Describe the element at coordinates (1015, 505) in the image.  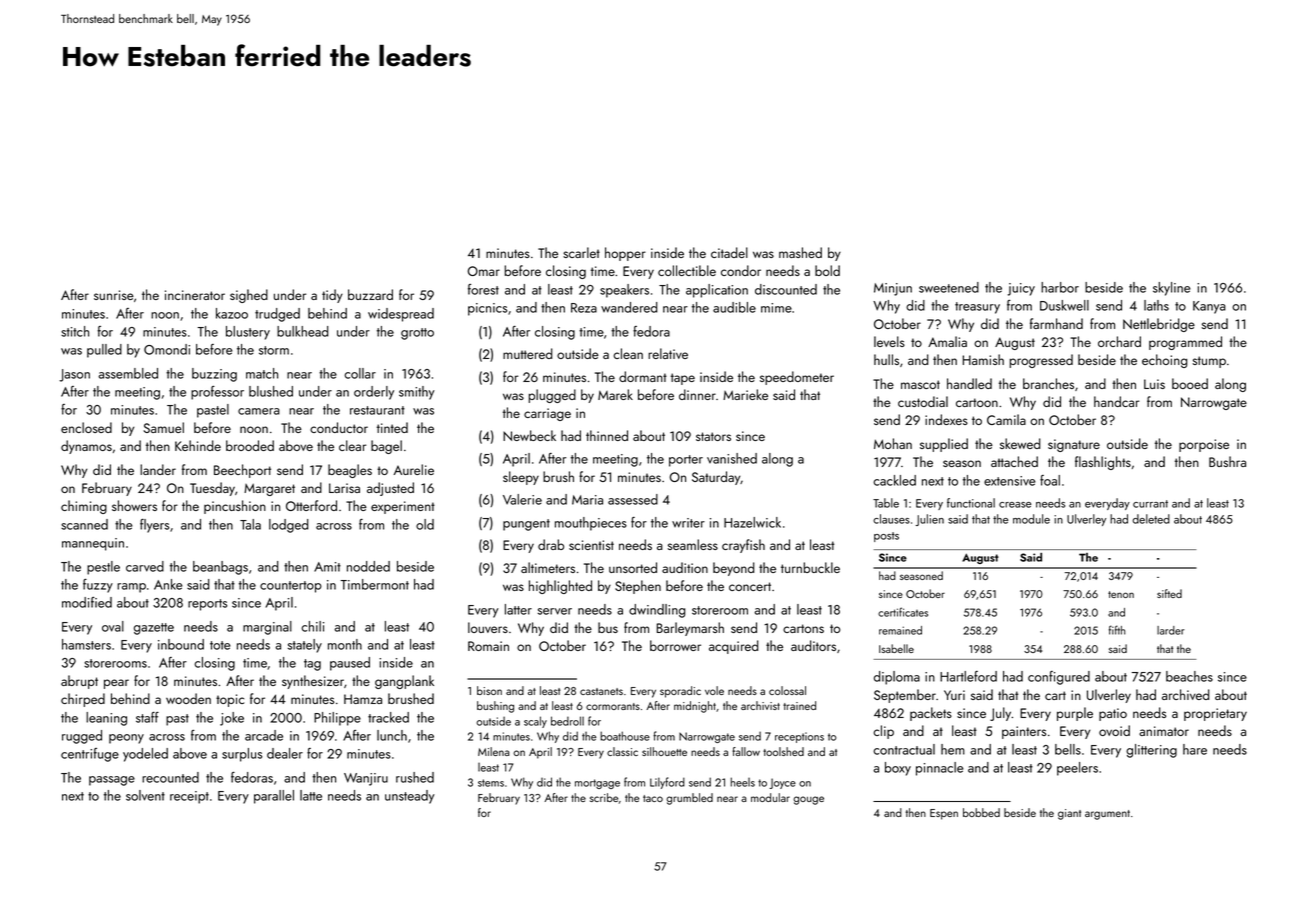
I see `crease` at that location.
